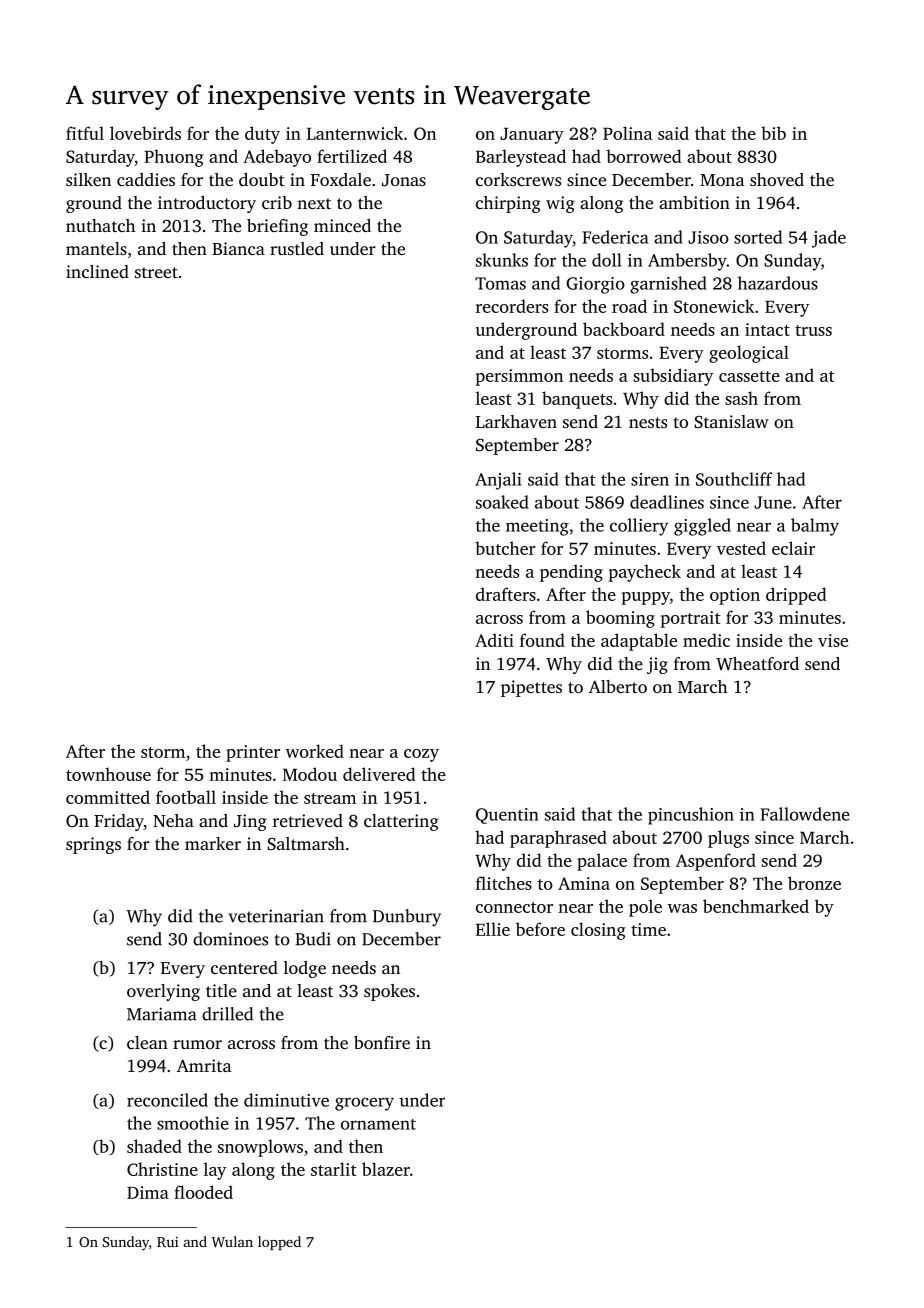  Describe the element at coordinates (757, 664) in the screenshot. I see `Wheatford` at that location.
